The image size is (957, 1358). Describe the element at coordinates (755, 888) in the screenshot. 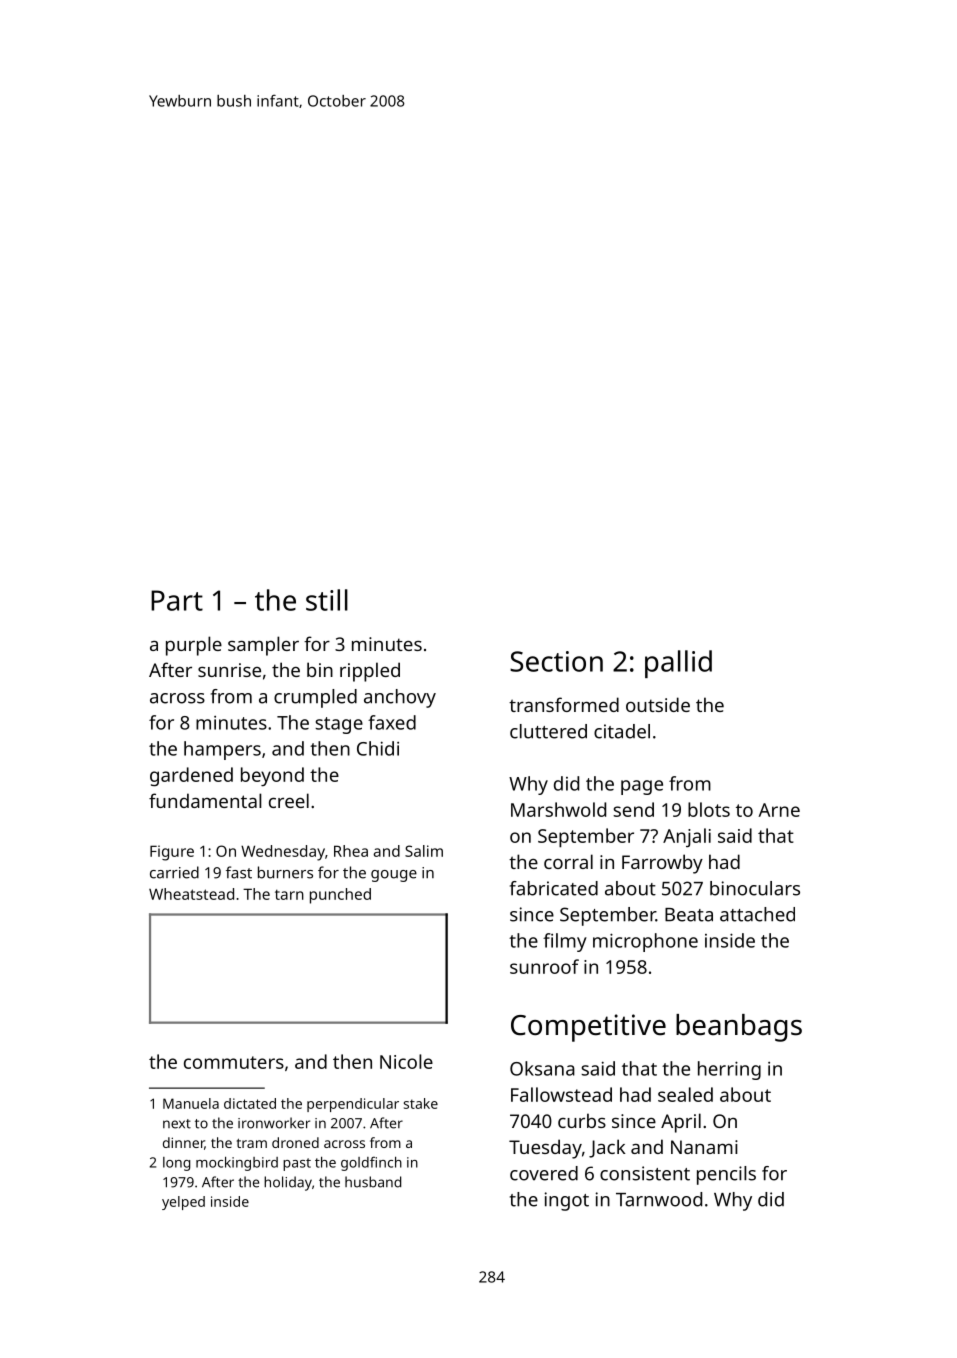

I see `binoculars` at that location.
